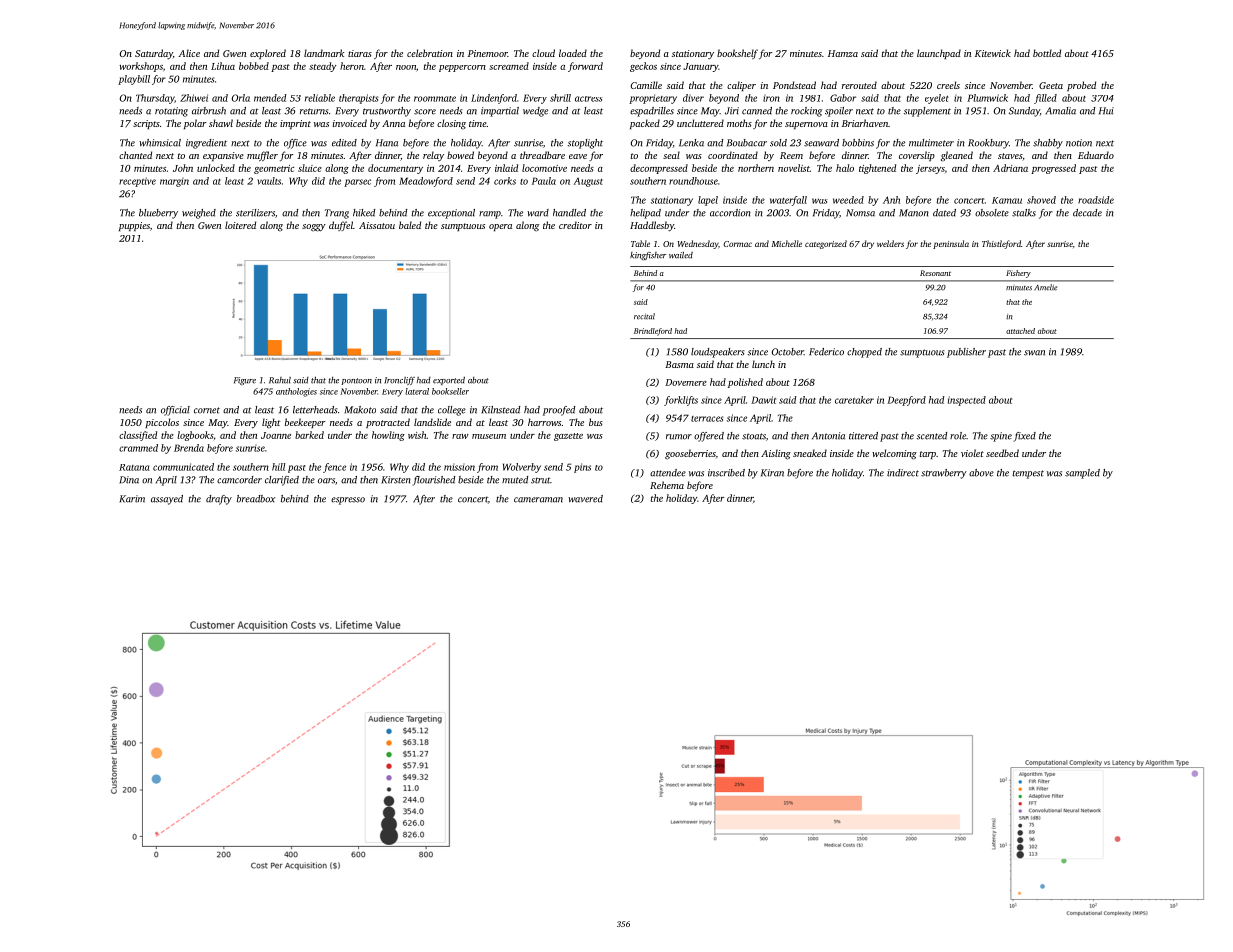 This document has height=952, width=1233. I want to click on gleaned, so click(957, 156).
